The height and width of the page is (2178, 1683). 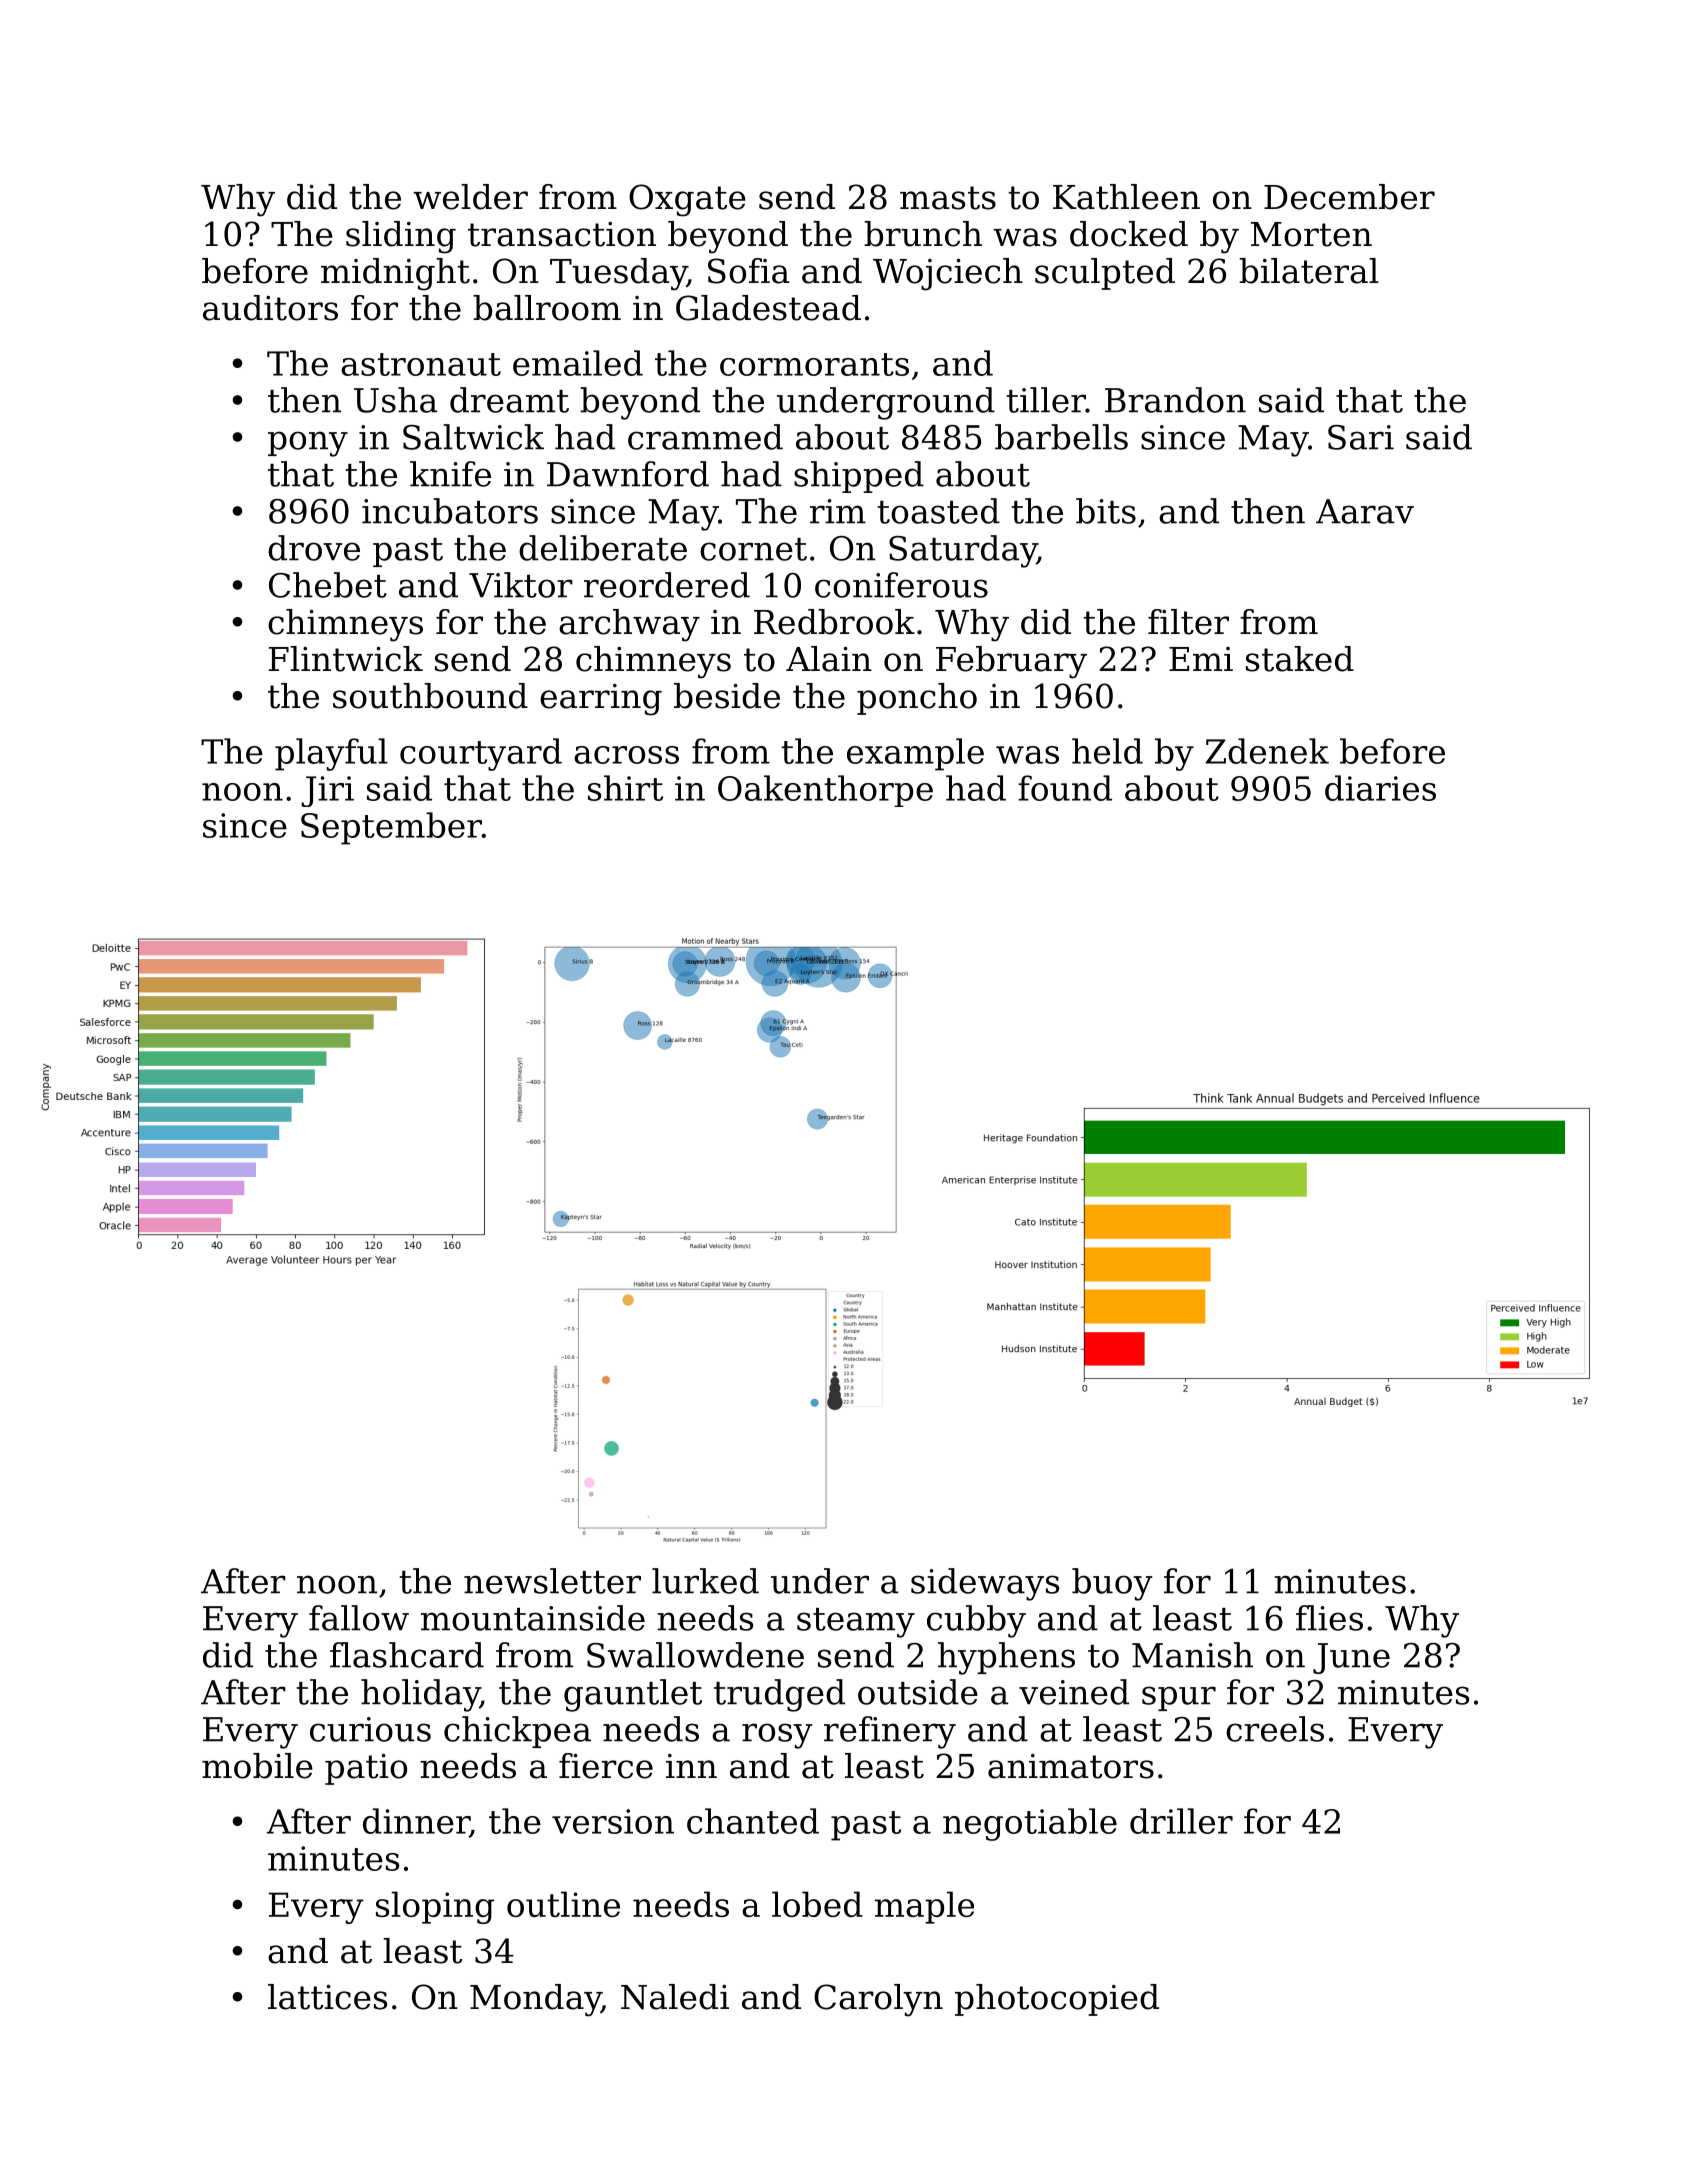 I want to click on lattices, so click(x=327, y=1997).
